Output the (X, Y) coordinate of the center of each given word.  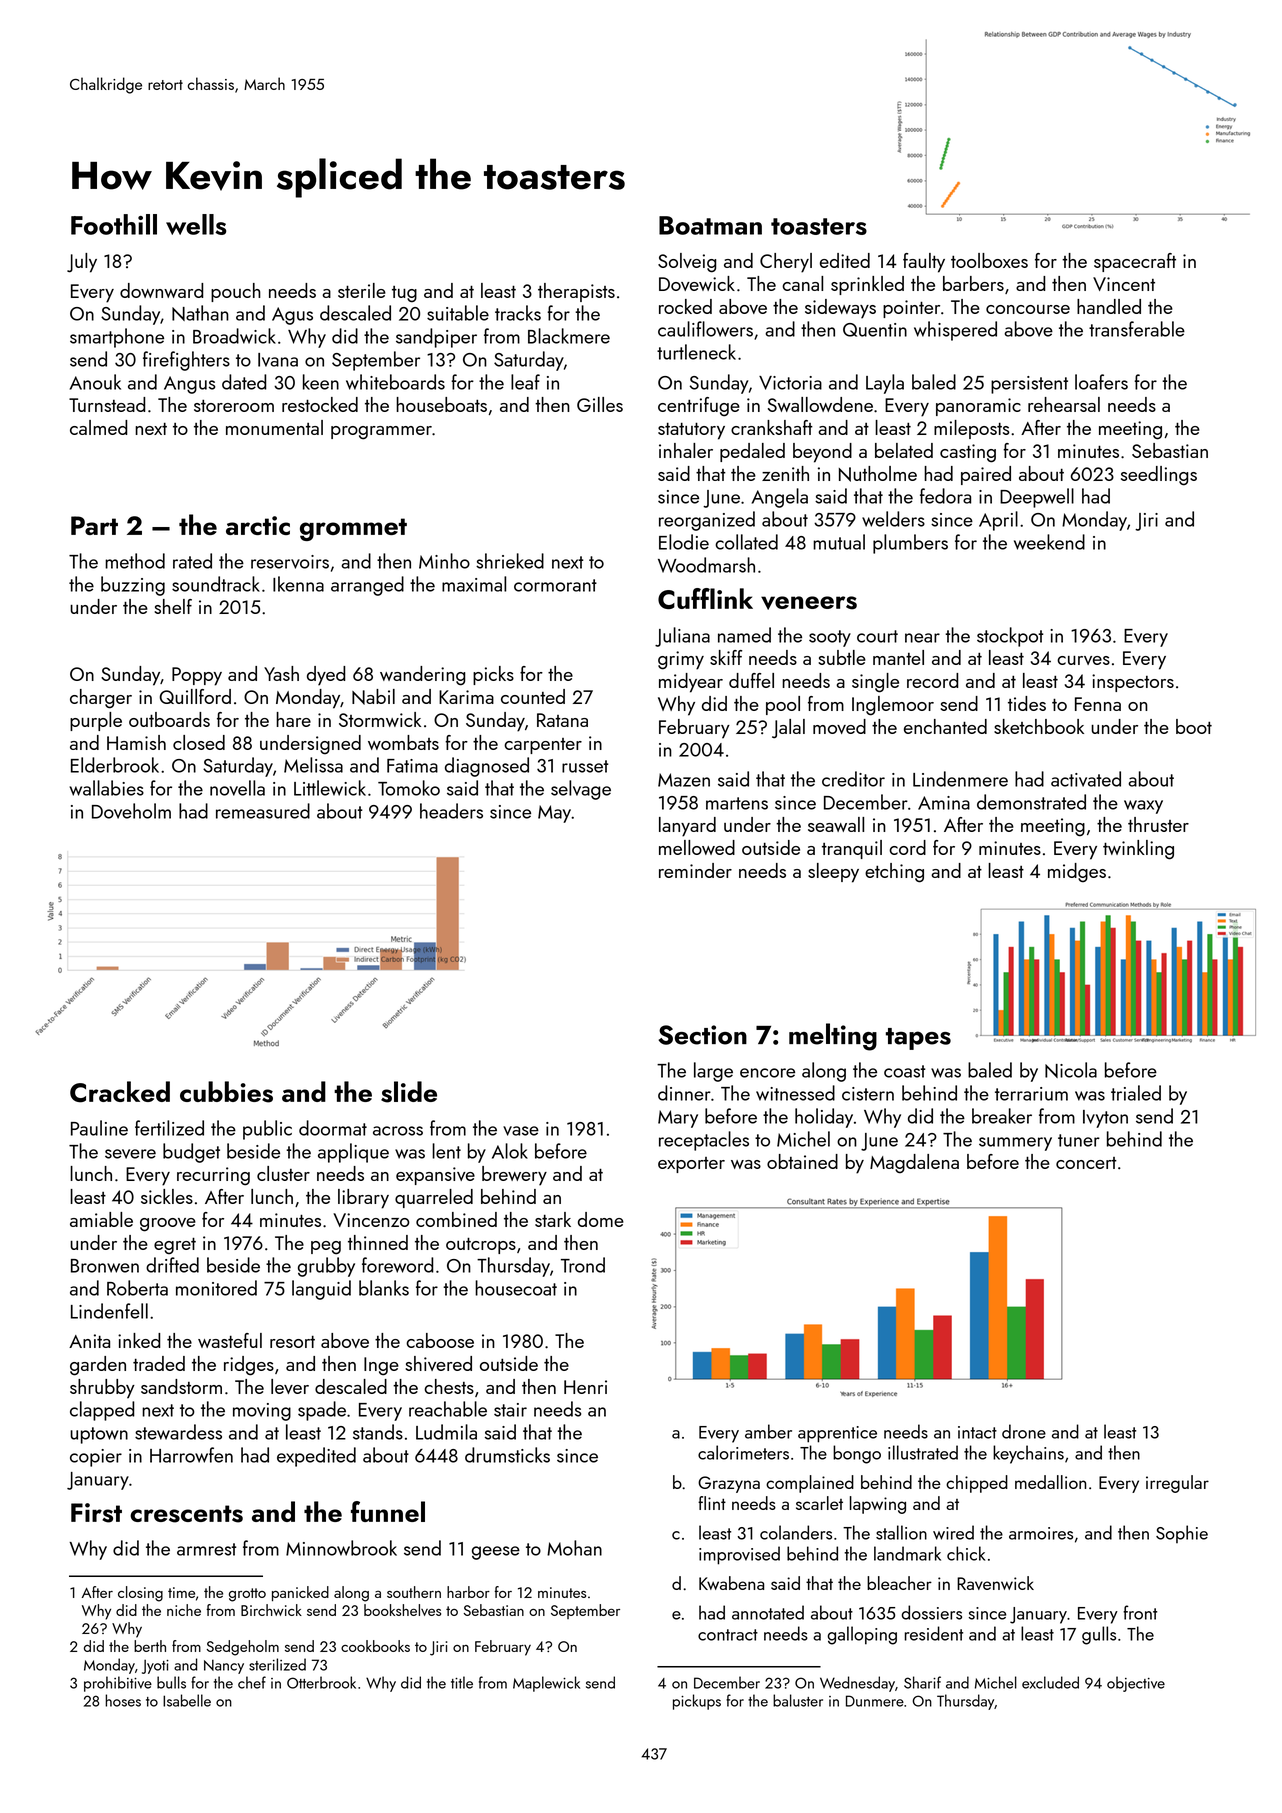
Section (702, 1035)
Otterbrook (321, 1682)
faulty (924, 263)
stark (553, 1219)
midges (1077, 873)
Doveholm (131, 811)
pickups (697, 1702)
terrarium (1031, 1094)
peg (326, 1248)
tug (404, 294)
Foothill (114, 224)
